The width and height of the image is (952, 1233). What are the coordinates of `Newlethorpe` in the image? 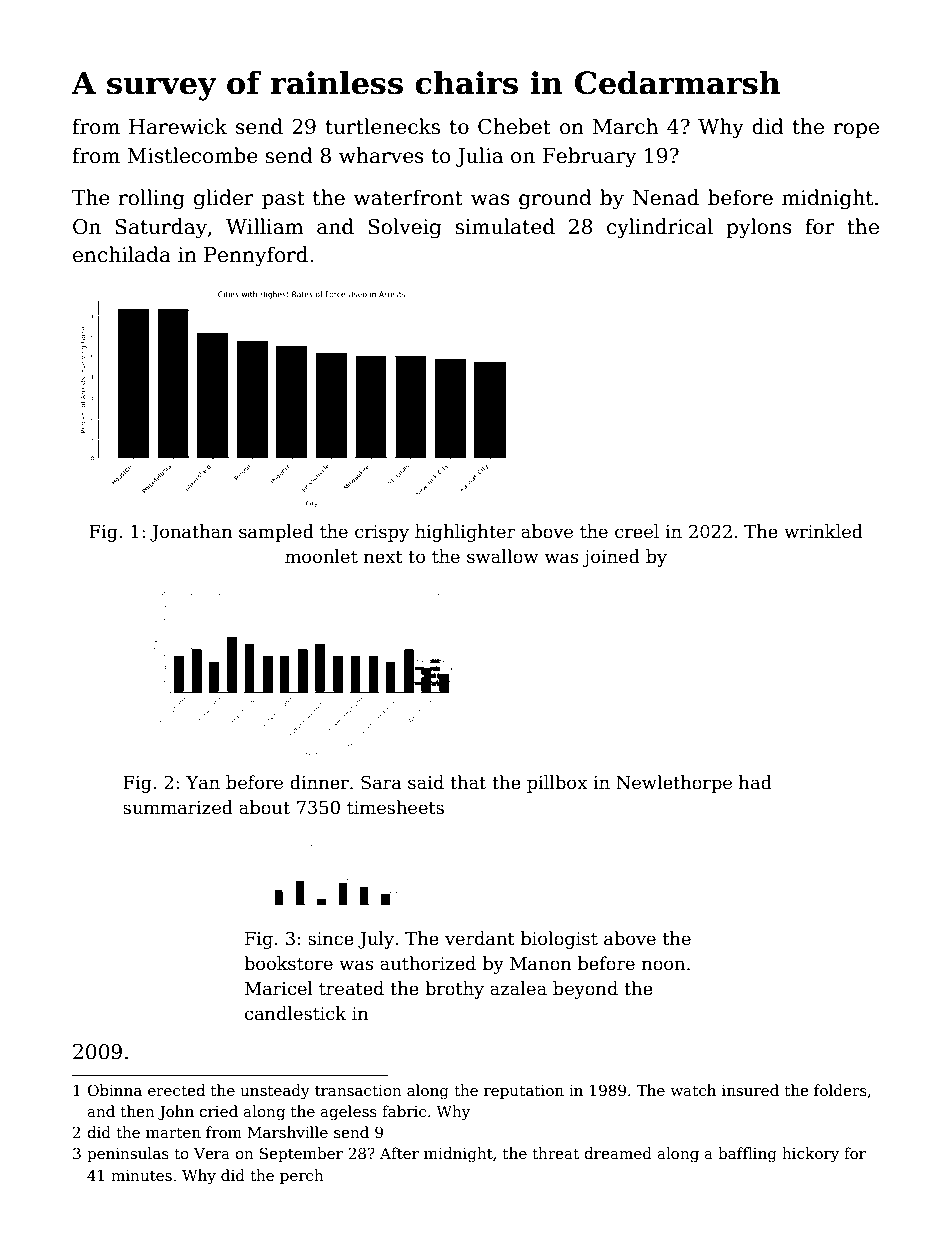 It's located at (674, 784).
